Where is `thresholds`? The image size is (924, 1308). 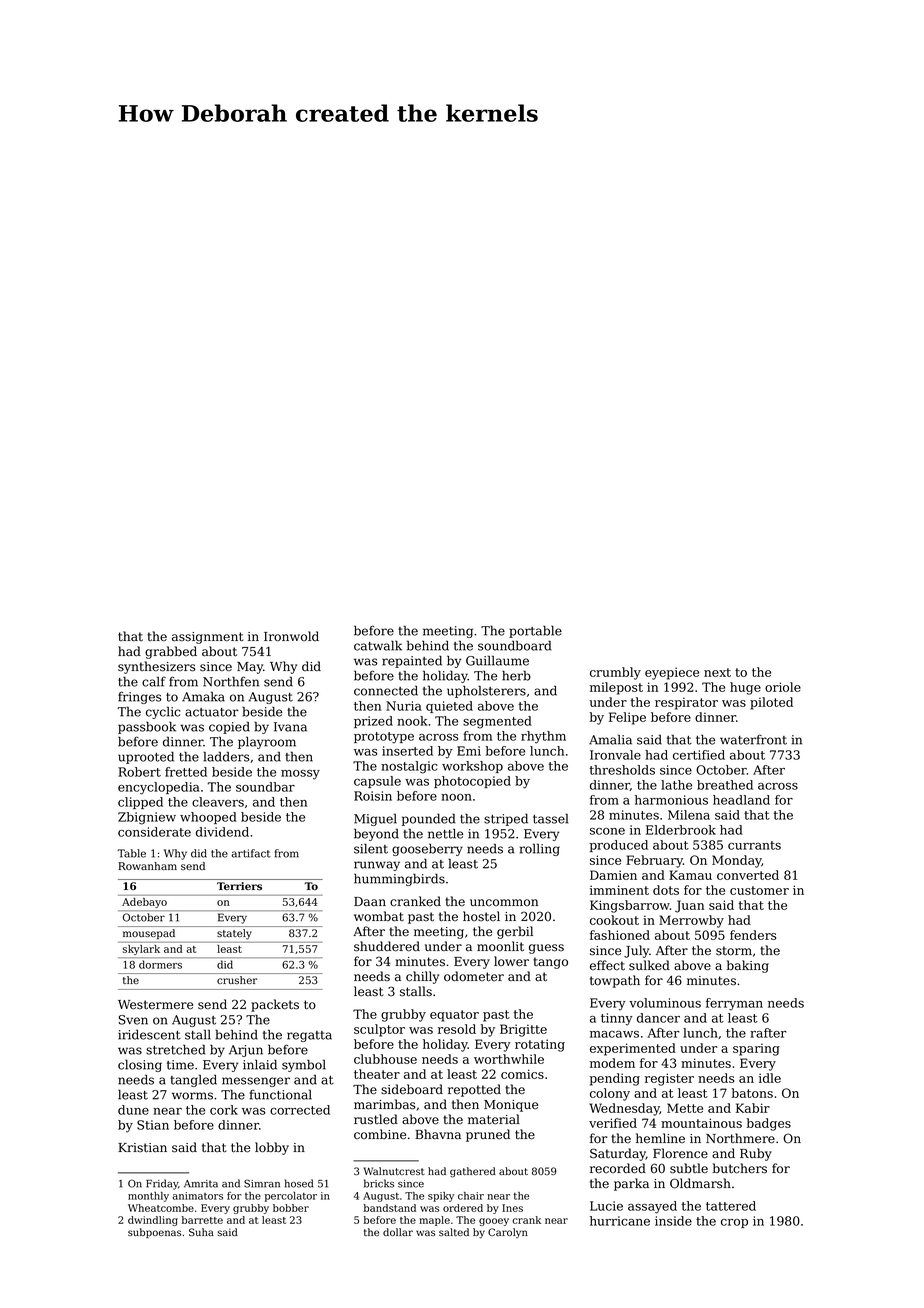
thresholds is located at coordinates (622, 770).
